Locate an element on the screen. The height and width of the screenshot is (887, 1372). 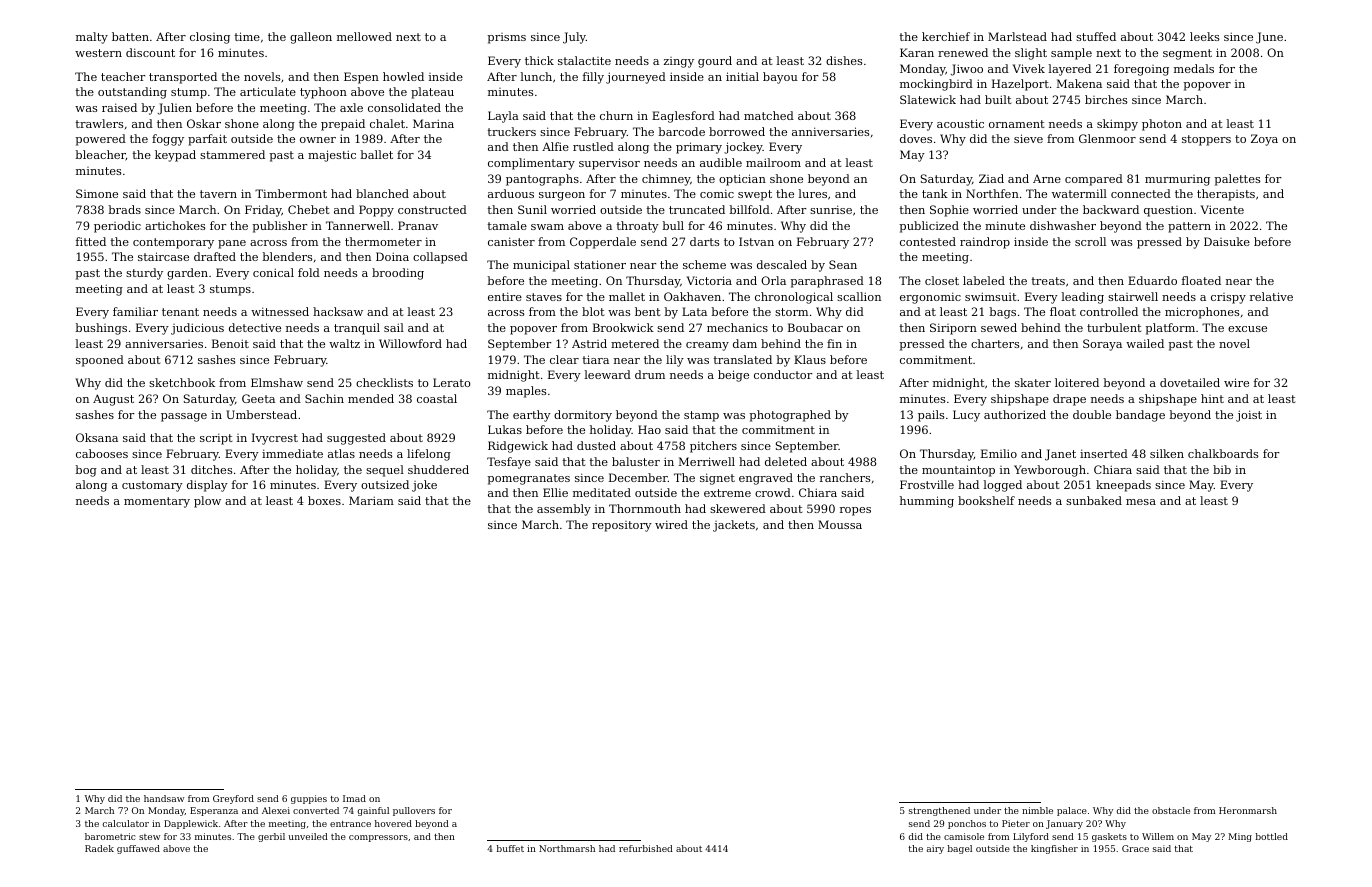
Greyford is located at coordinates (233, 799).
